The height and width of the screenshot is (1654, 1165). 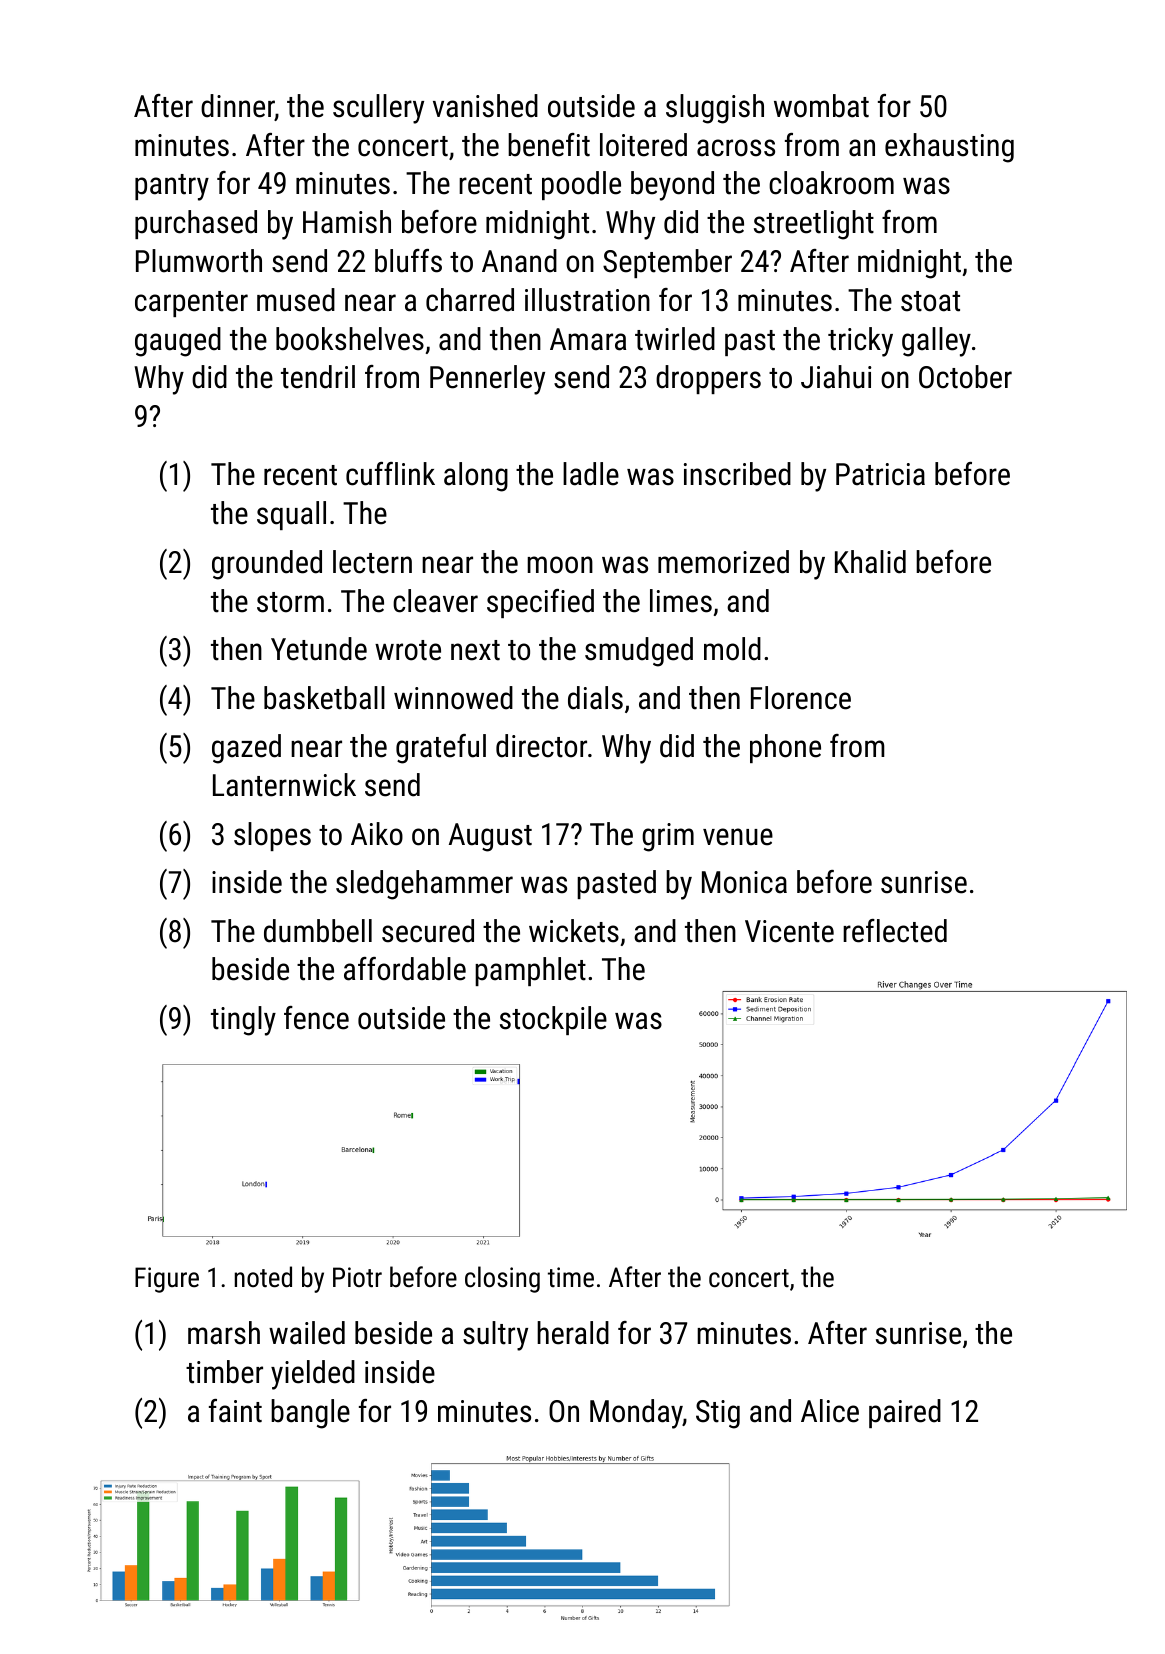 I want to click on faint, so click(x=235, y=1411).
